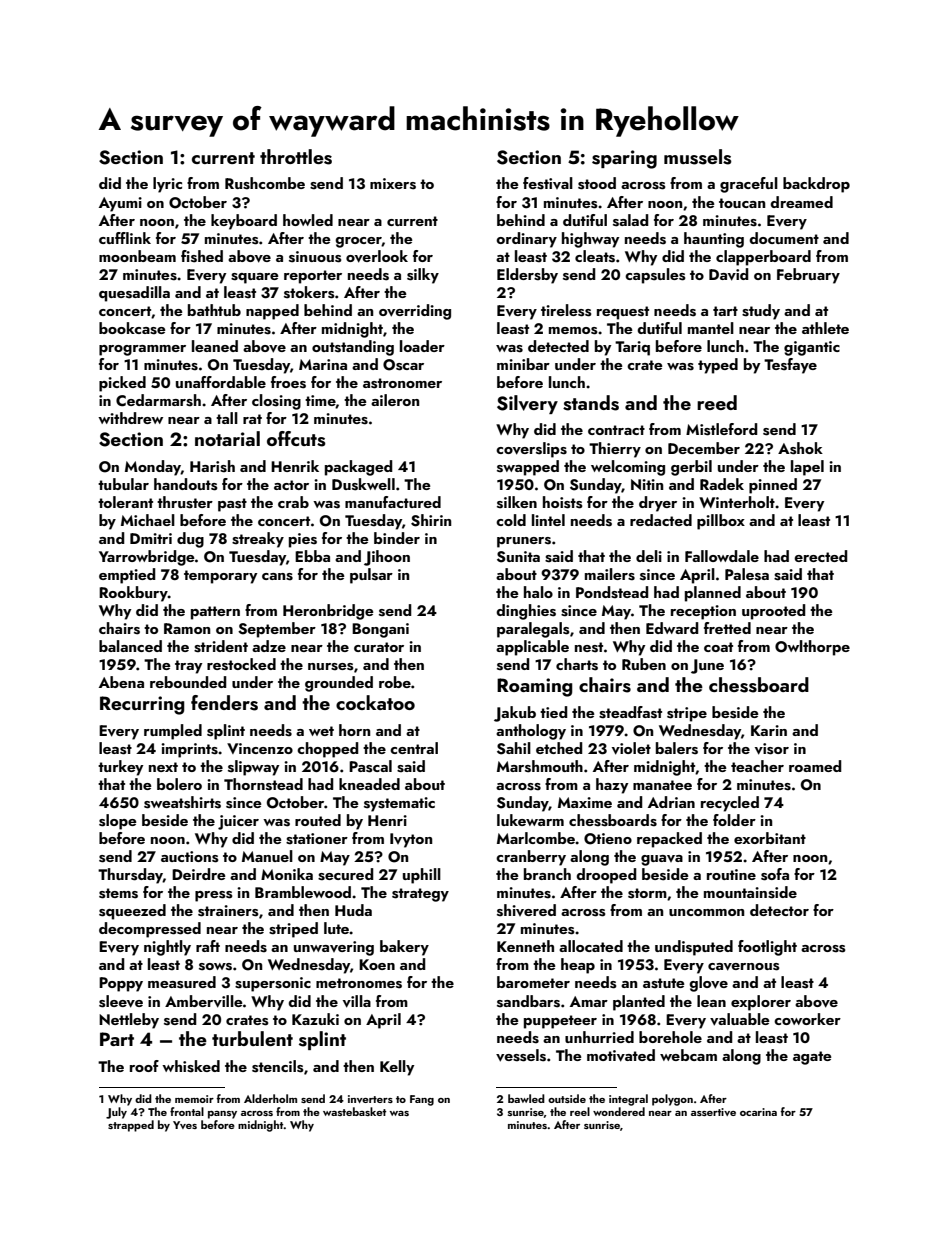 The image size is (952, 1233). Describe the element at coordinates (698, 157) in the screenshot. I see `mussels` at that location.
